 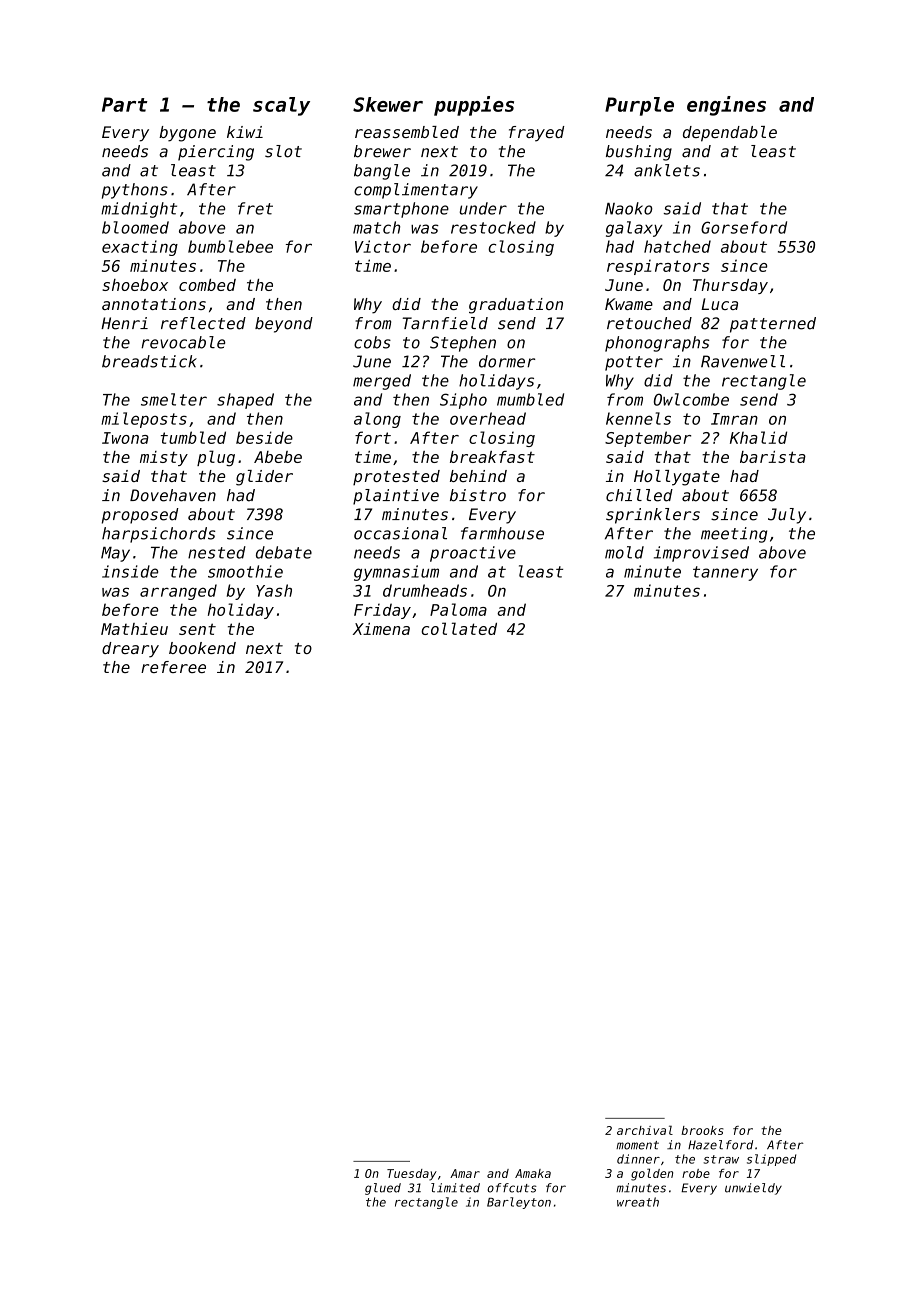 What do you see at coordinates (412, 1175) in the document?
I see `Tuesday` at bounding box center [412, 1175].
